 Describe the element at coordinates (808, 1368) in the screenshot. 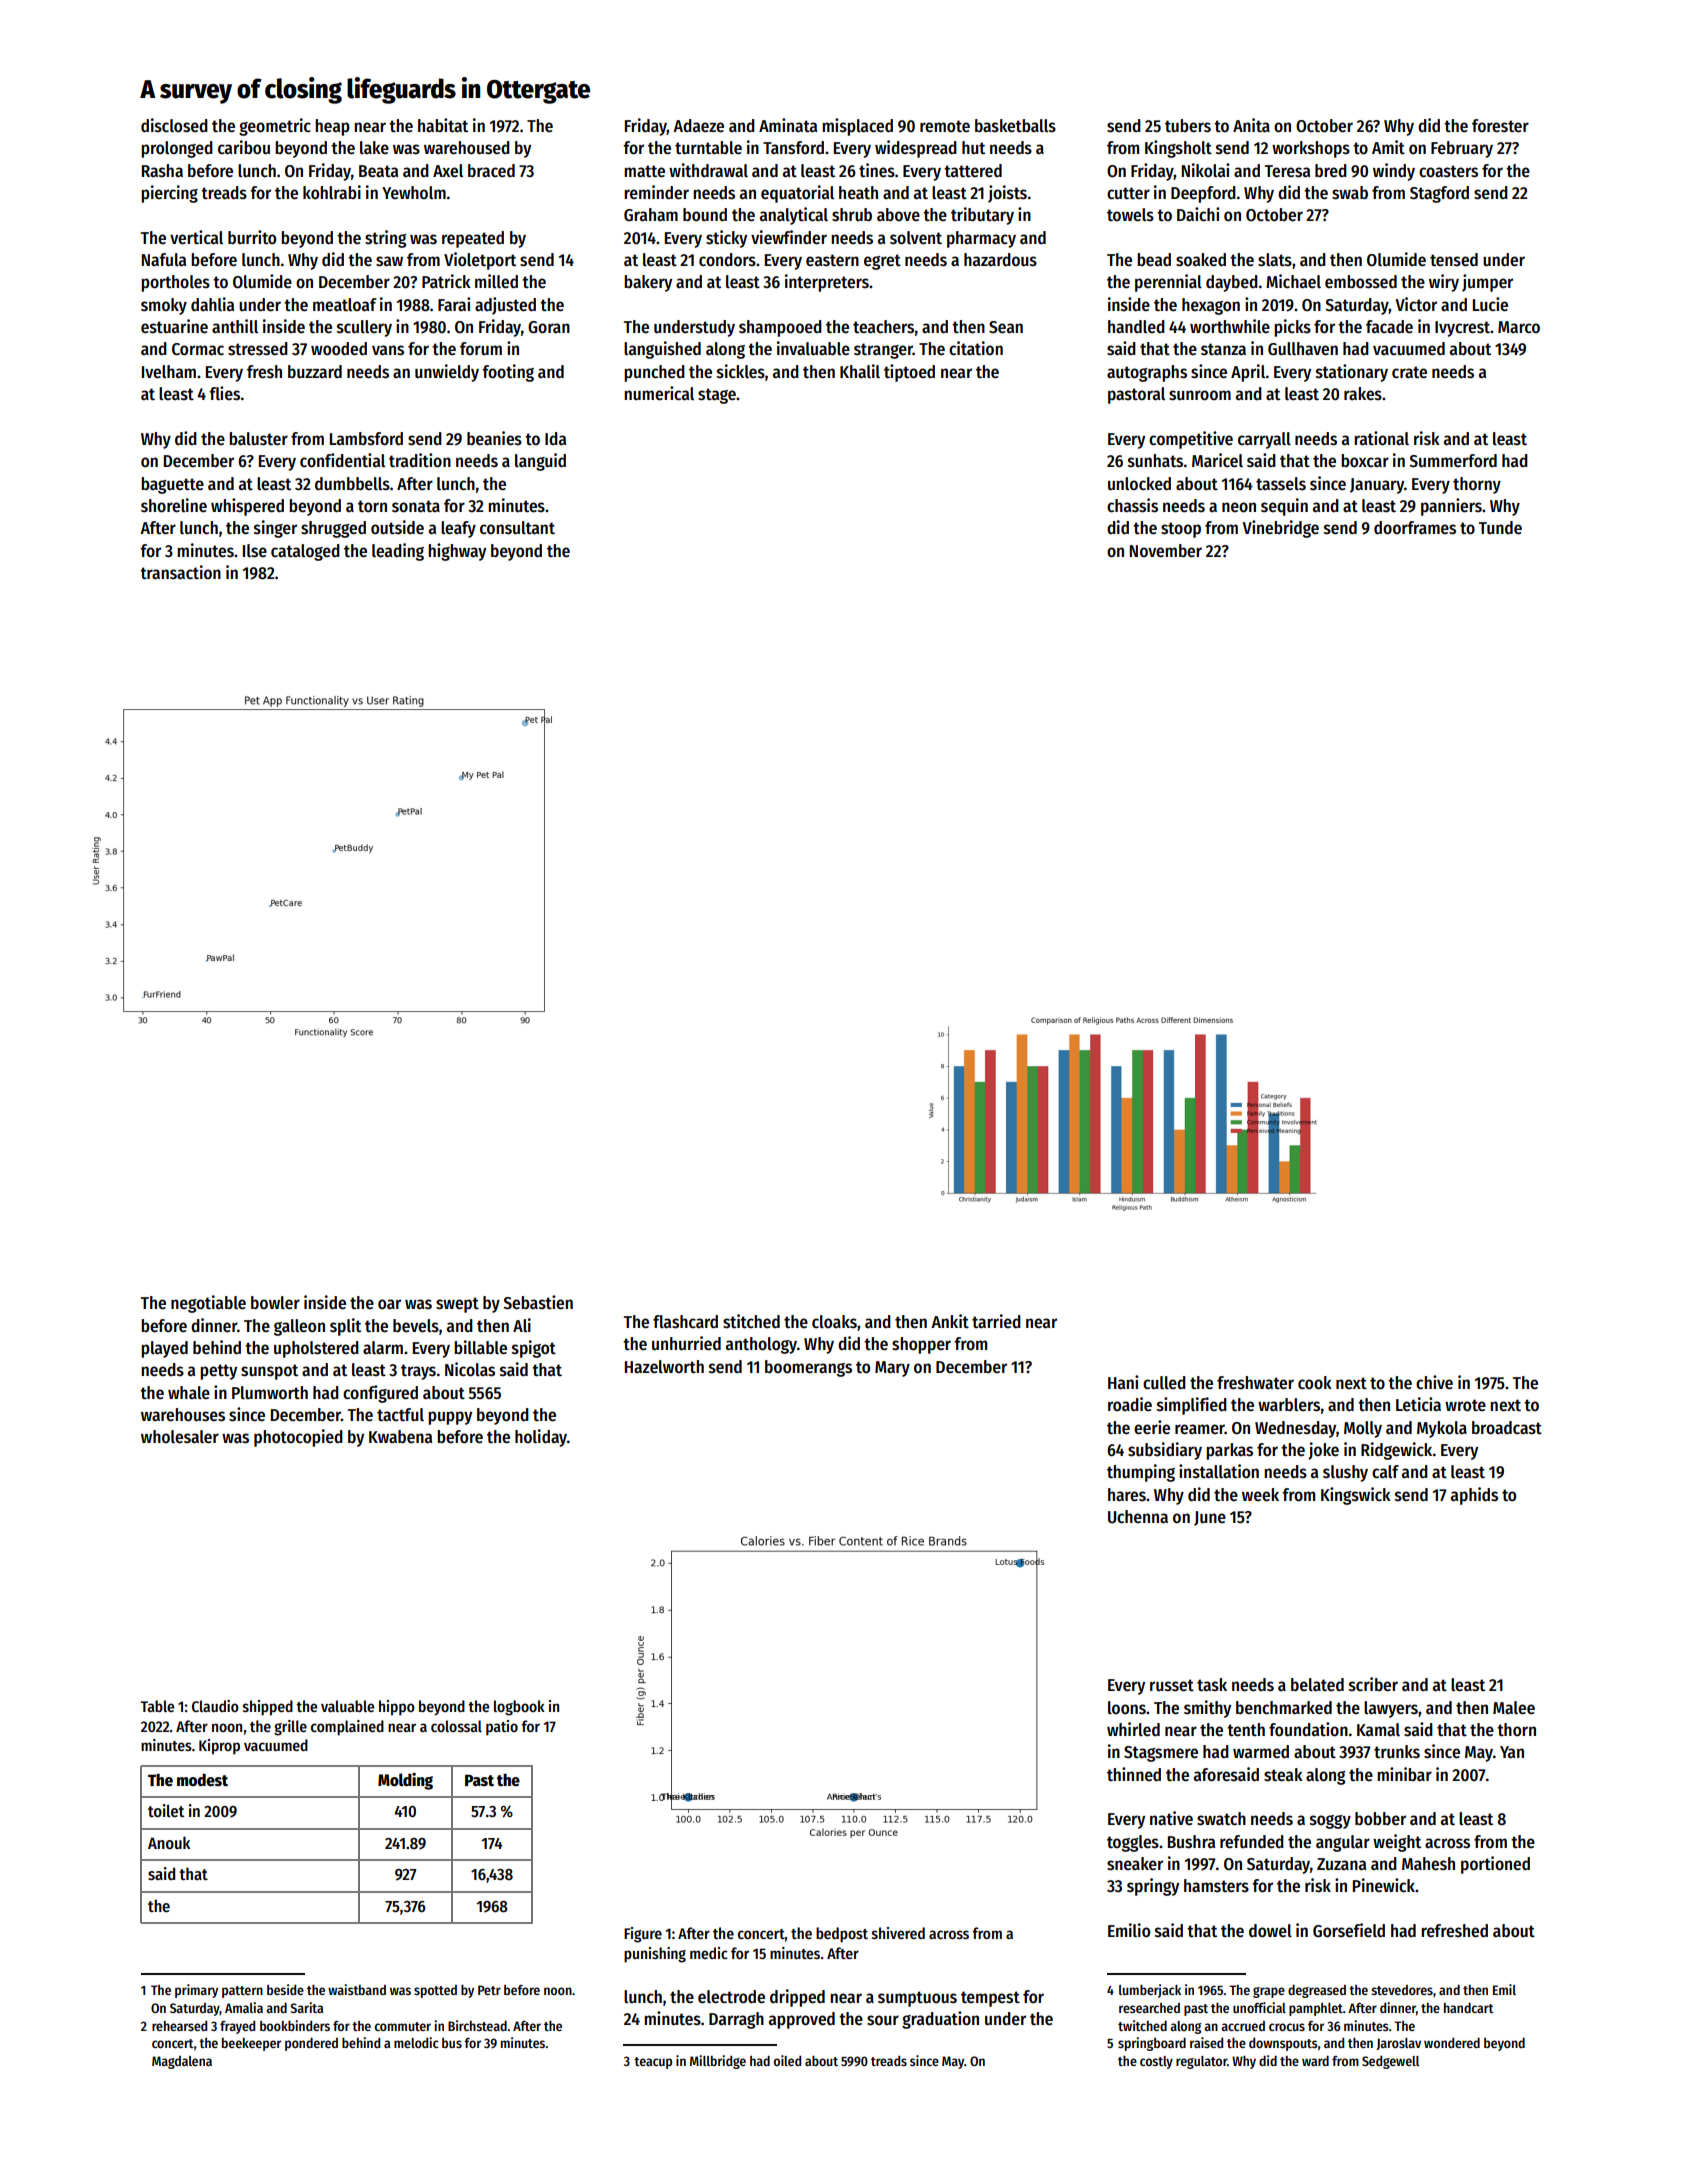

I see `boomerangs` at that location.
